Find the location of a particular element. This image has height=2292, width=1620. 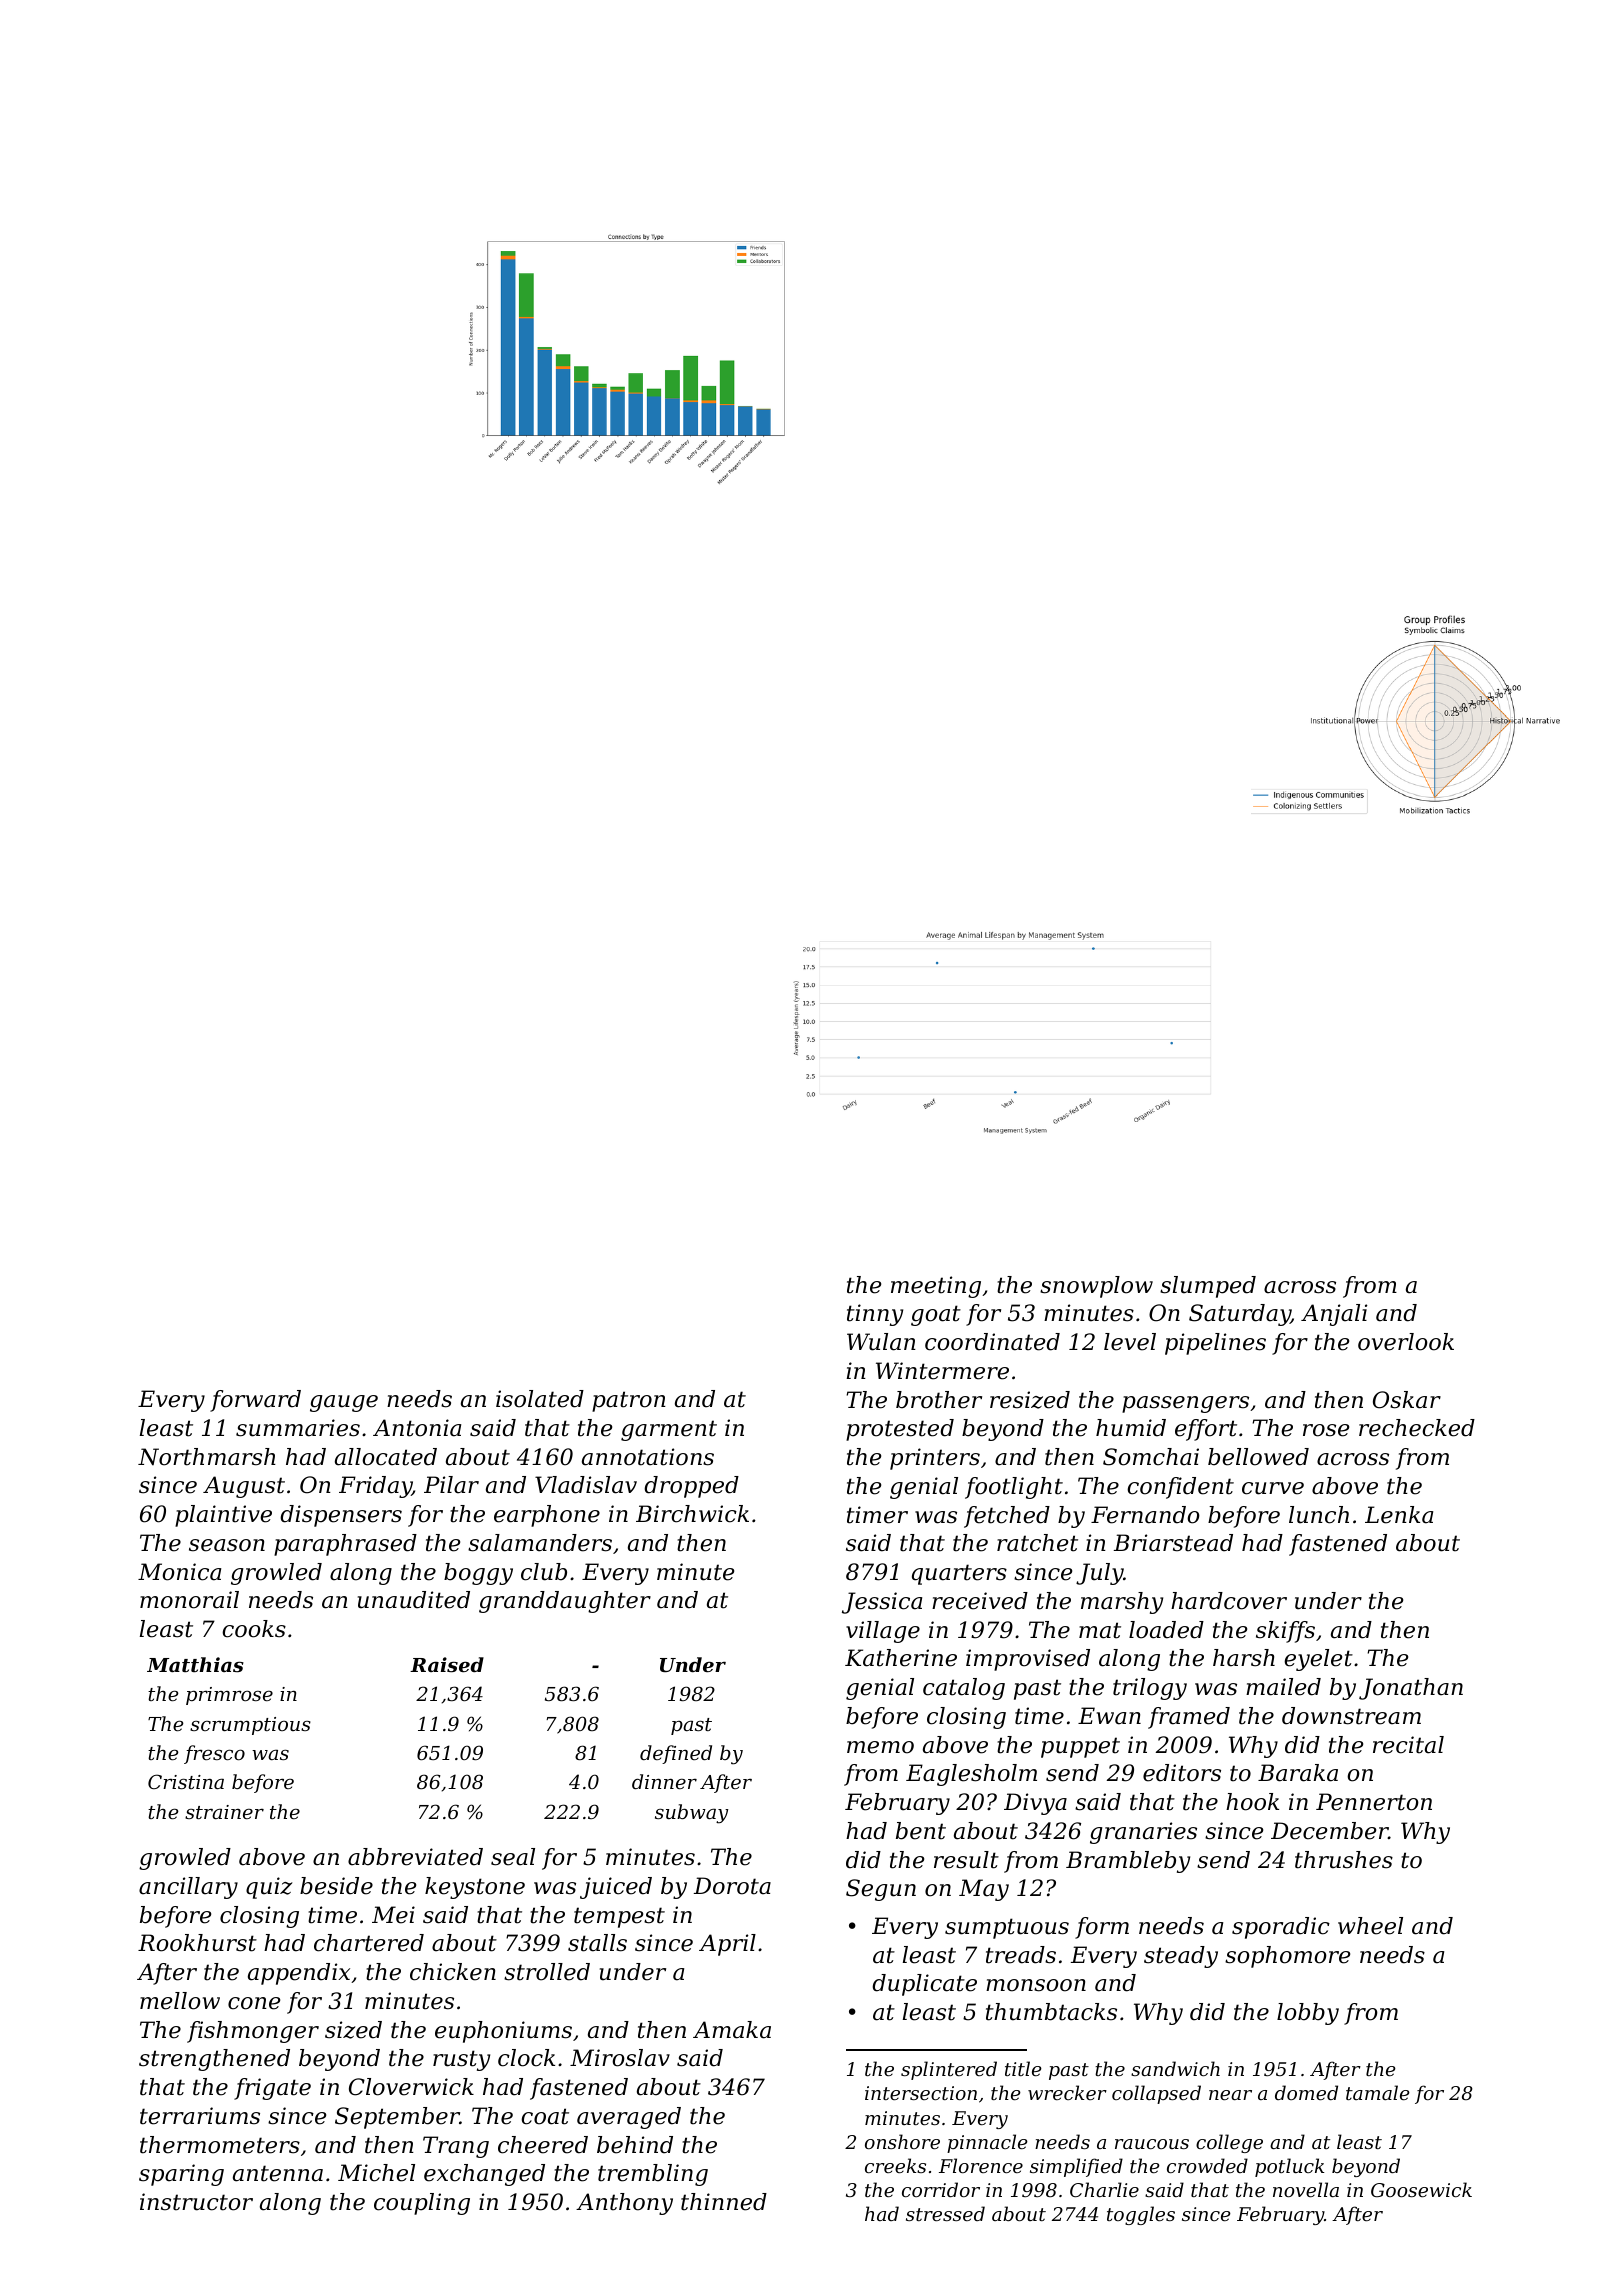

scrumptious is located at coordinates (250, 1726).
